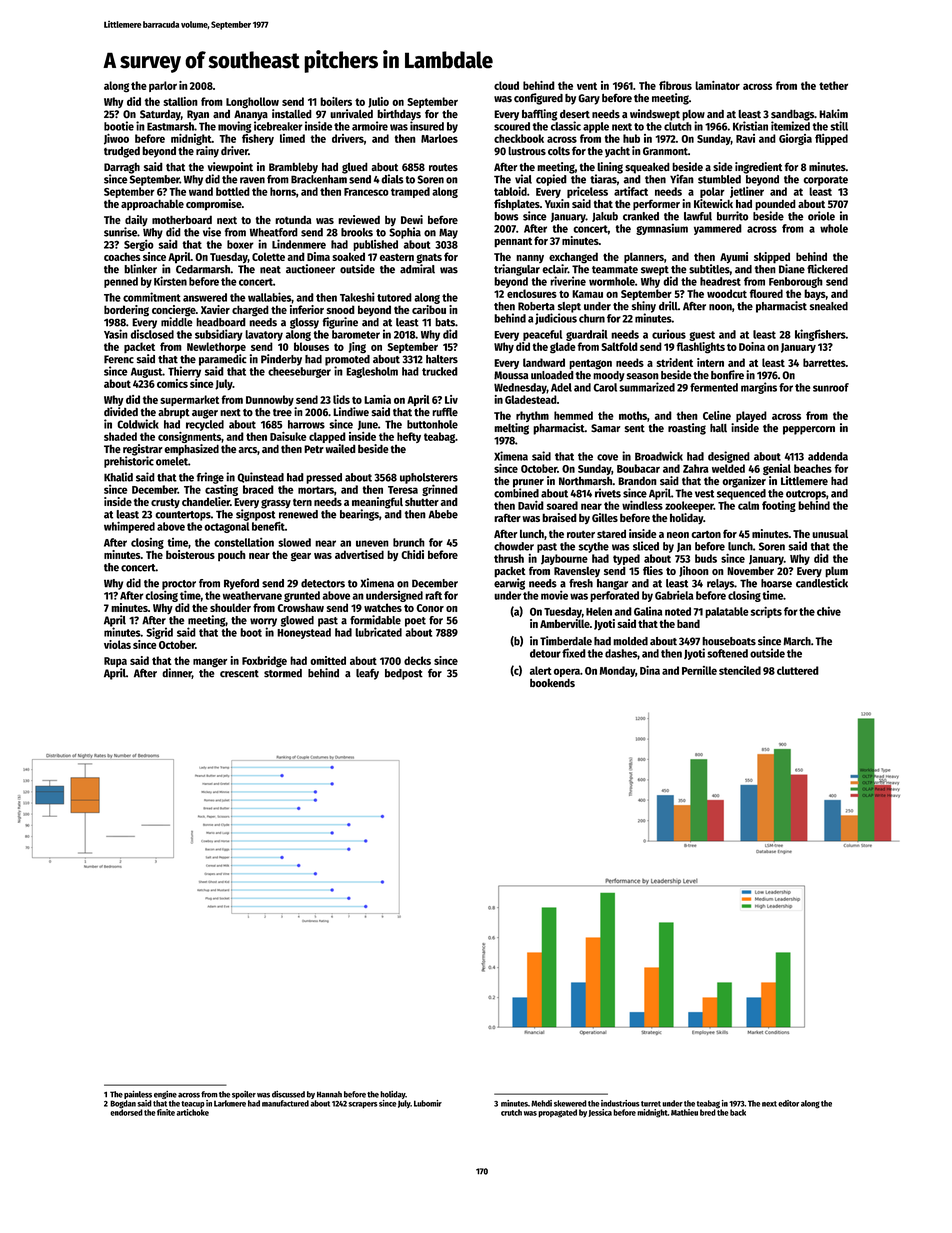 This document has width=952, height=1233. What do you see at coordinates (163, 86) in the document?
I see `parlor` at bounding box center [163, 86].
